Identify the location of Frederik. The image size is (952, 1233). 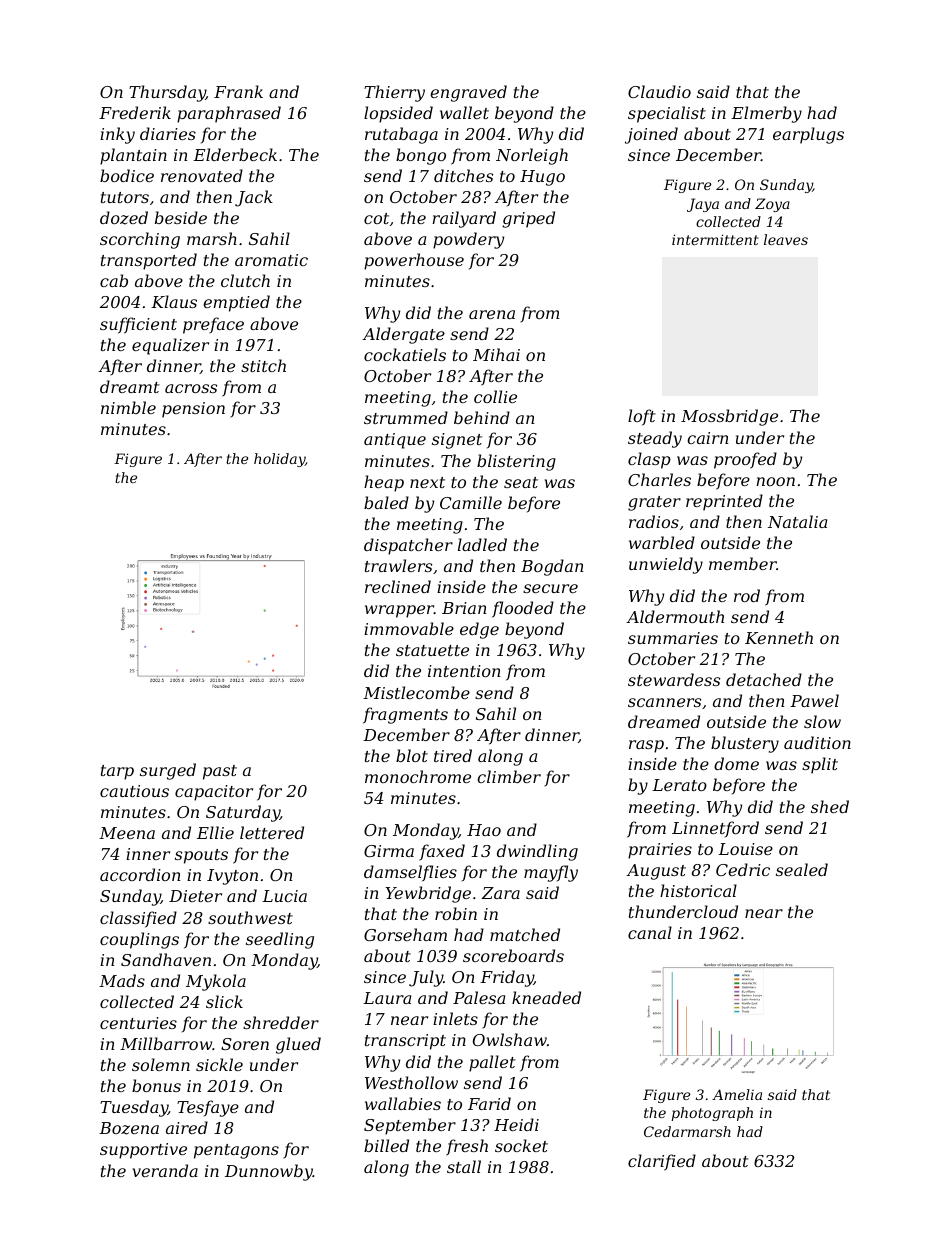
(135, 112).
